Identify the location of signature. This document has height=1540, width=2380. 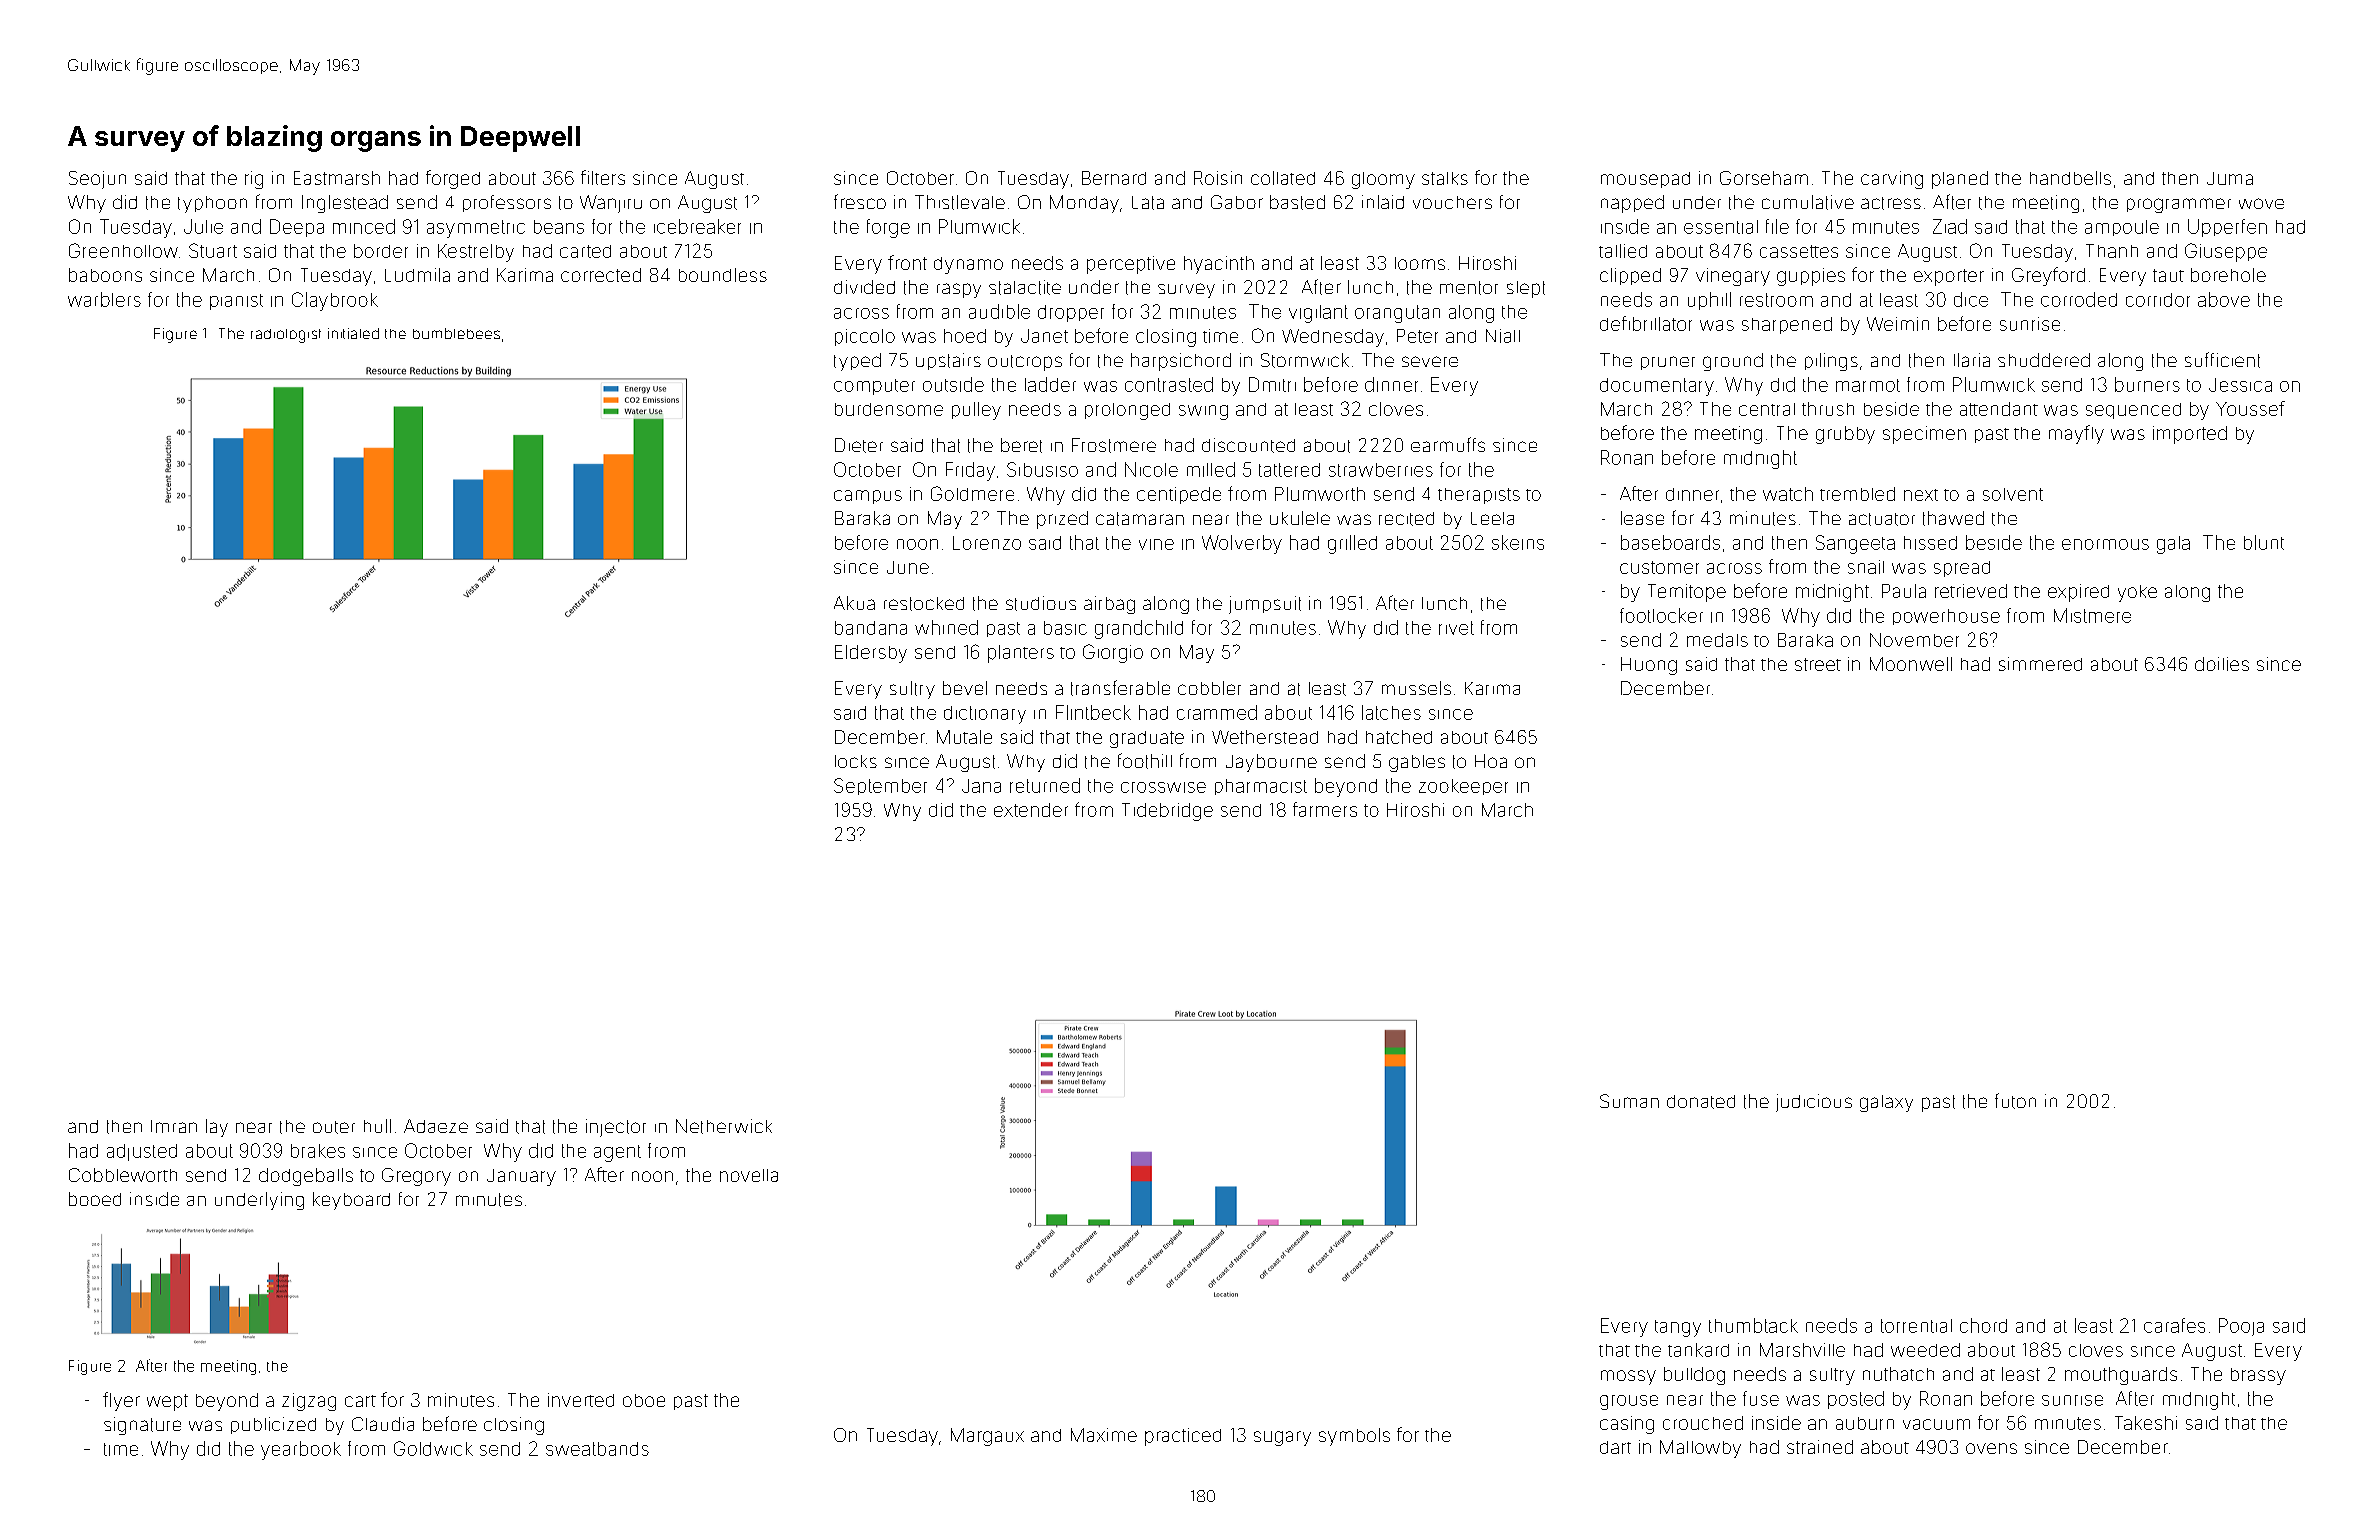
(142, 1426).
